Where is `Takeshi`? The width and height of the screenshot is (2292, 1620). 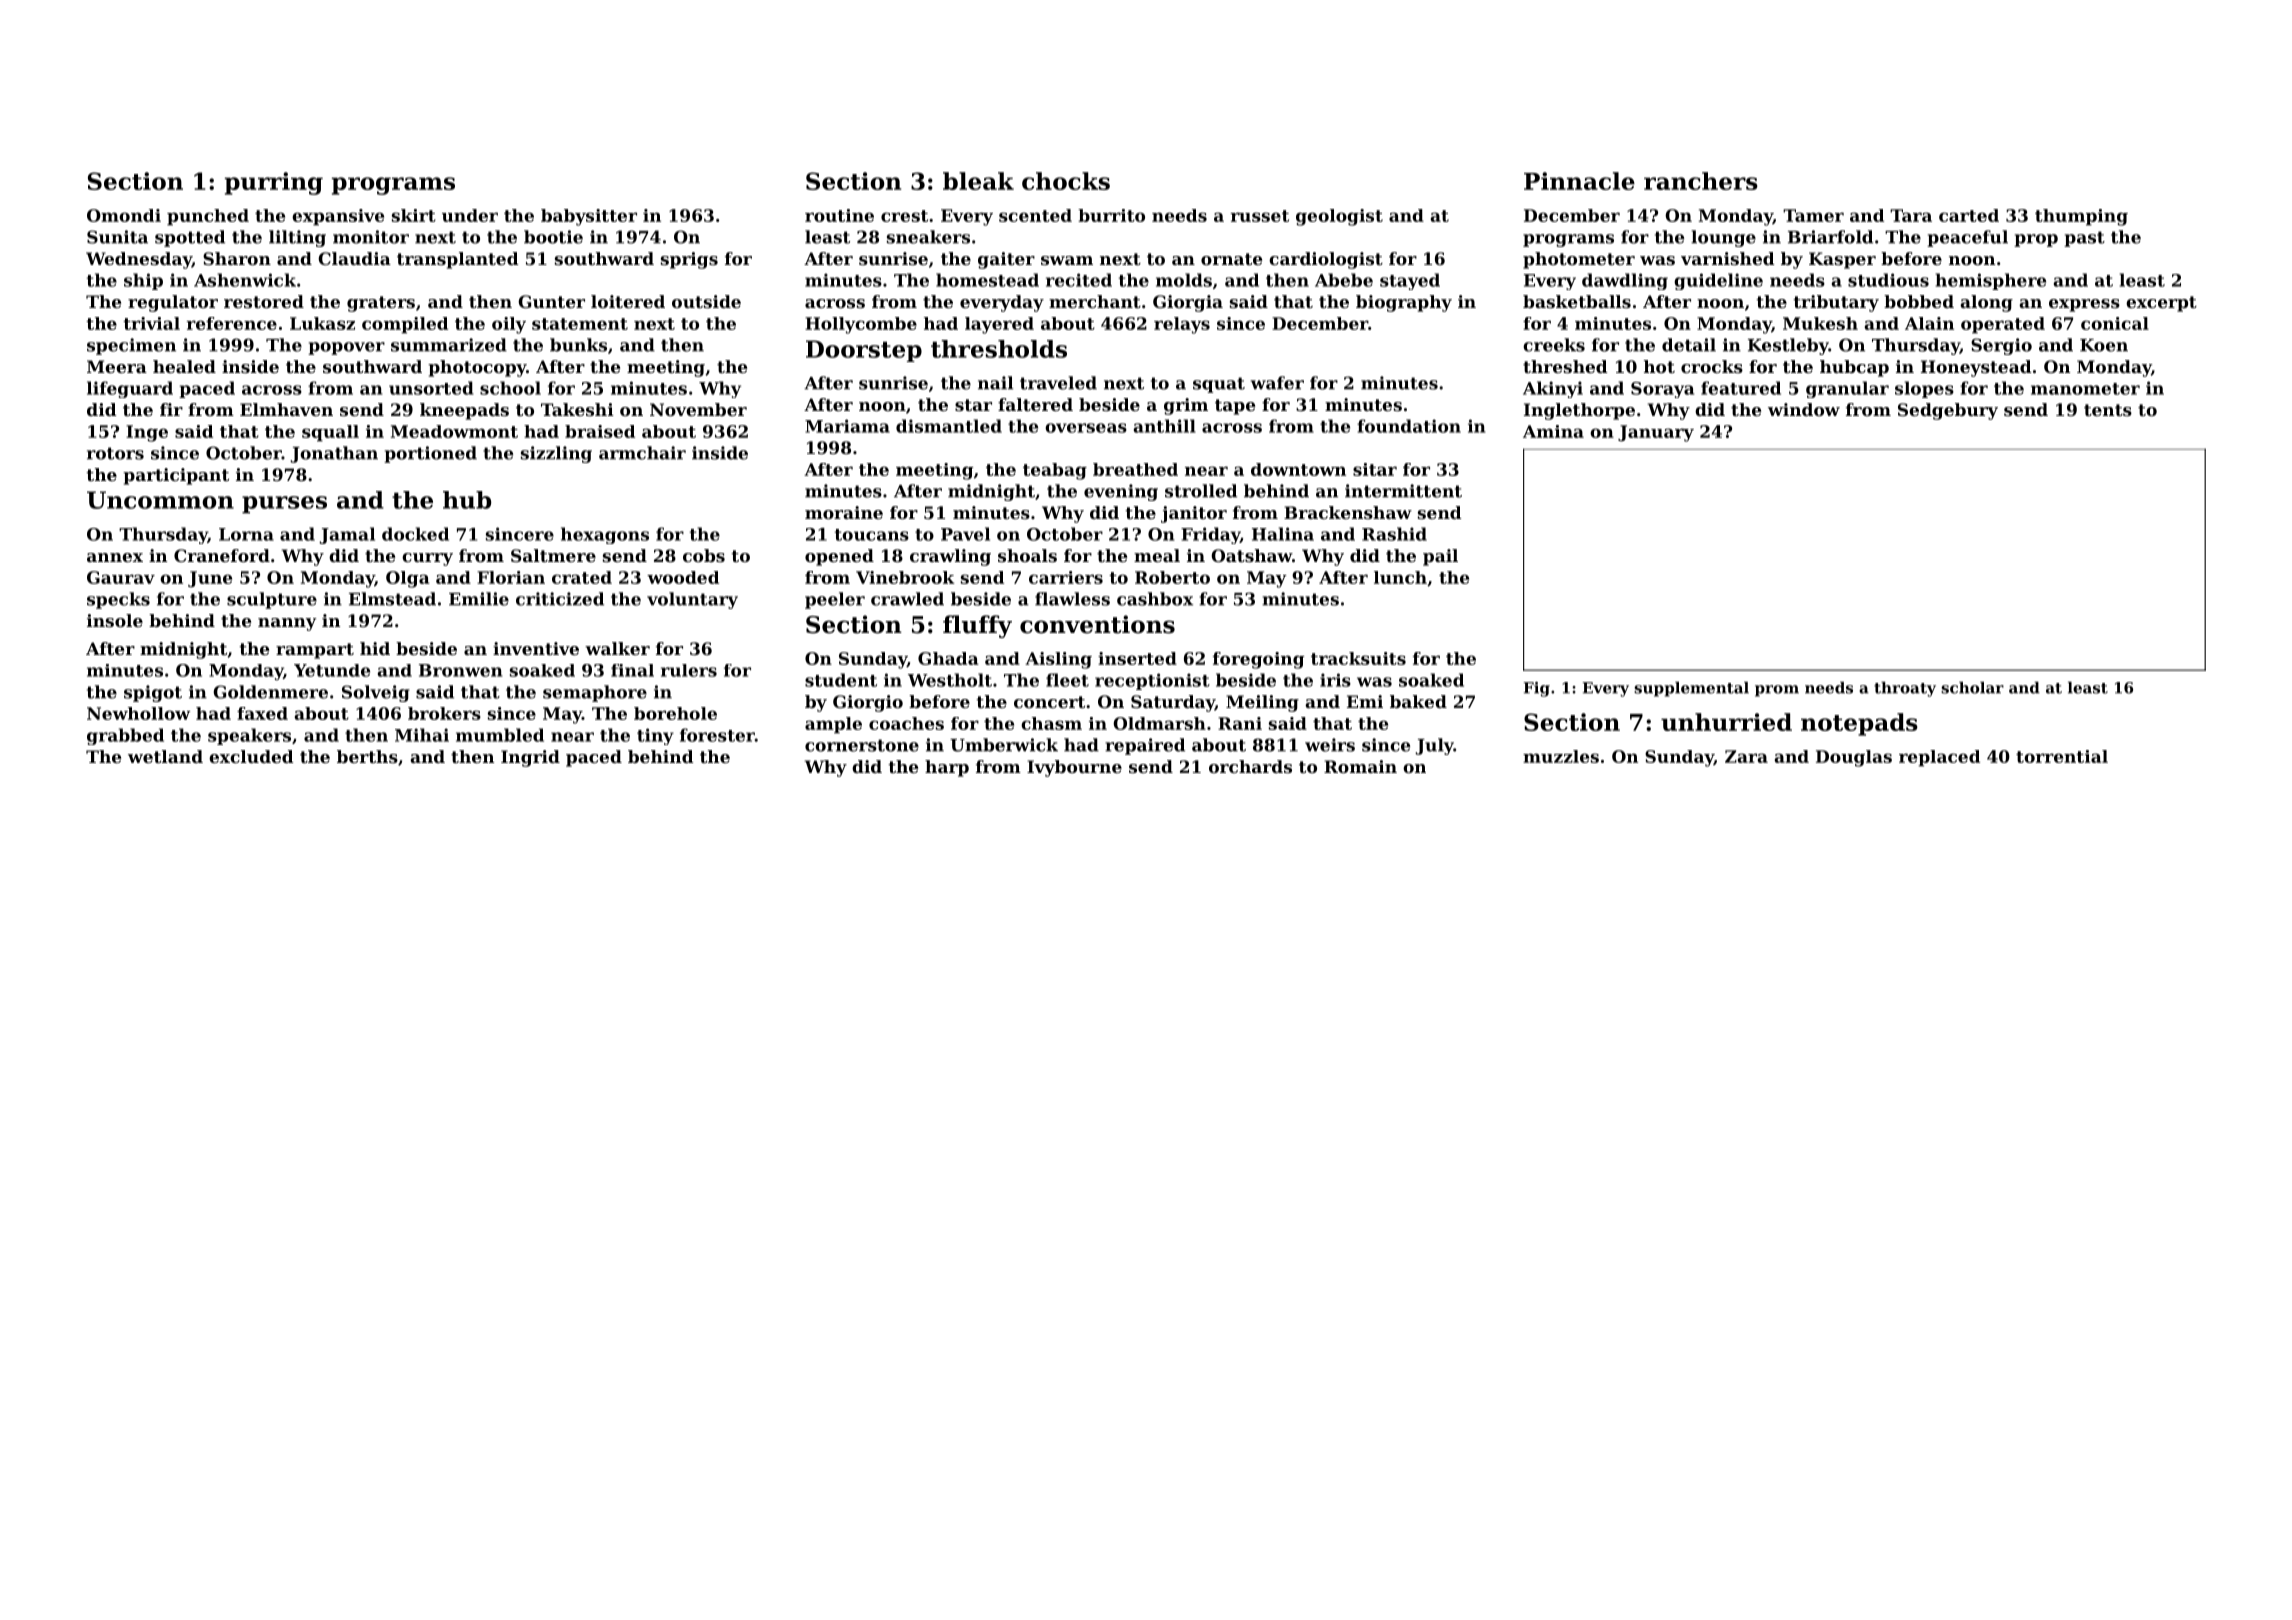
Takeshi is located at coordinates (577, 409).
